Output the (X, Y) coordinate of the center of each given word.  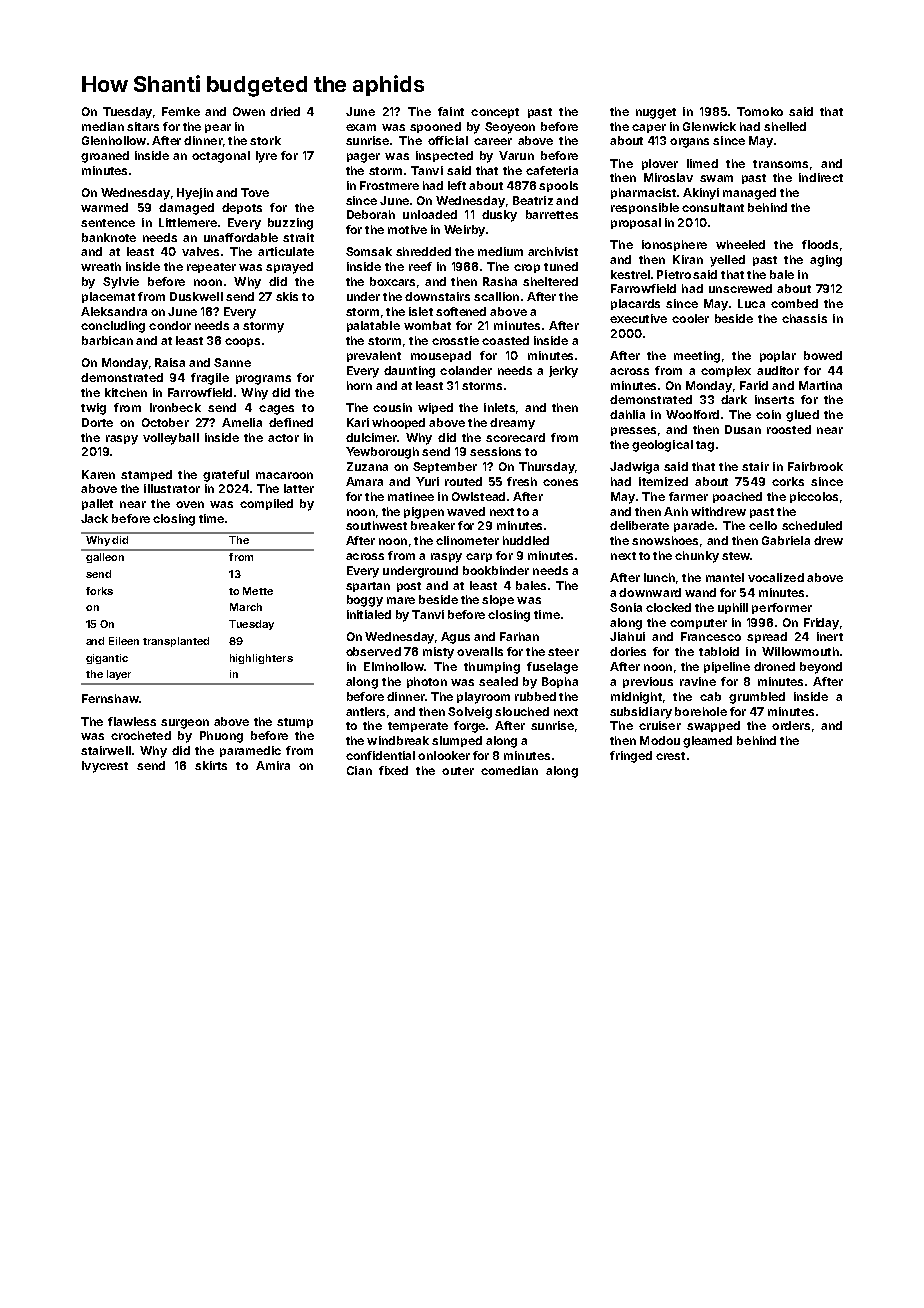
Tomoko (760, 111)
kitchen (126, 392)
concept (495, 113)
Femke (181, 111)
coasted (505, 340)
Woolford (692, 414)
